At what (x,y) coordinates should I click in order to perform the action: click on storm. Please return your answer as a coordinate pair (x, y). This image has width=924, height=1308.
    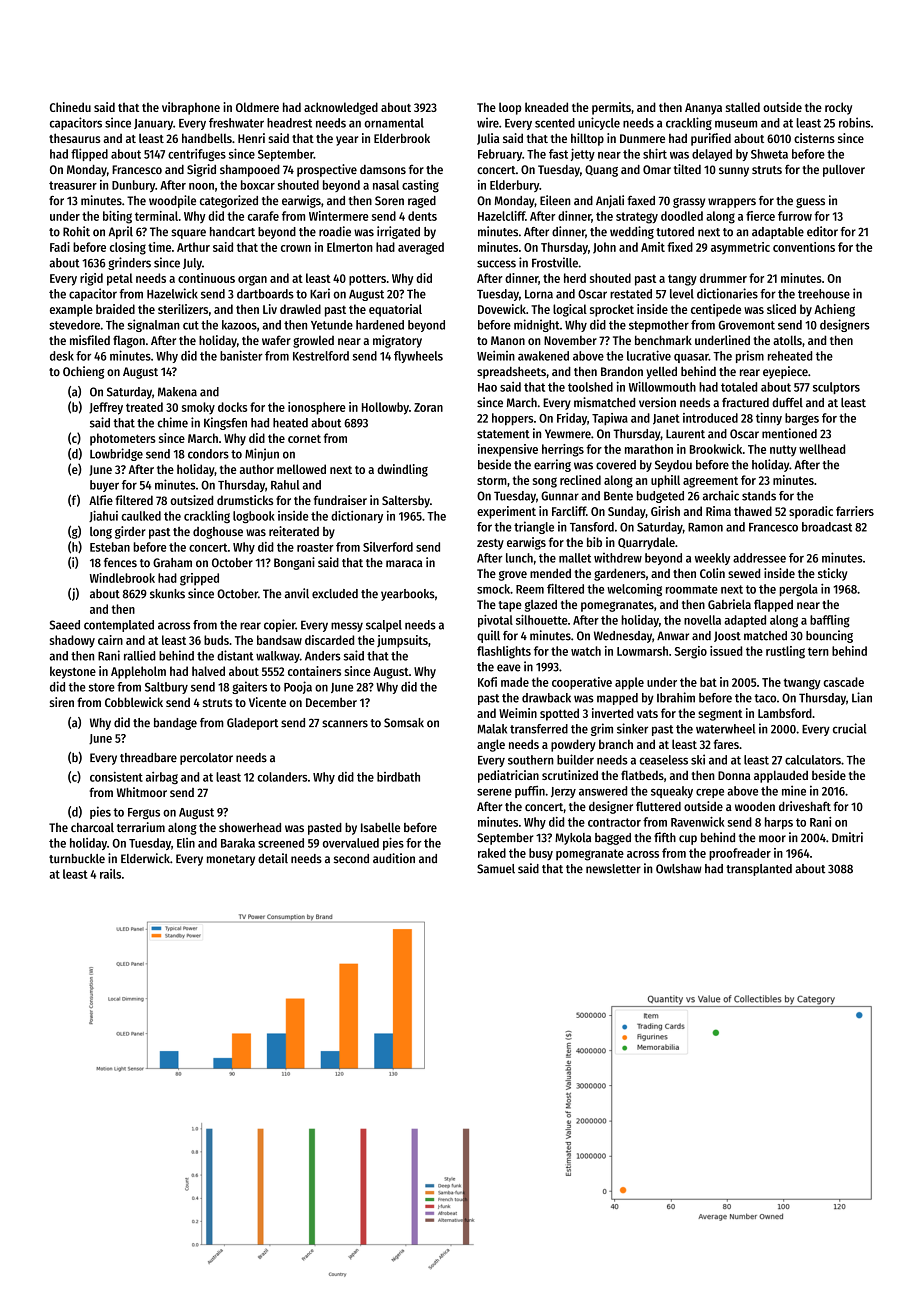
    Looking at the image, I should click on (492, 480).
